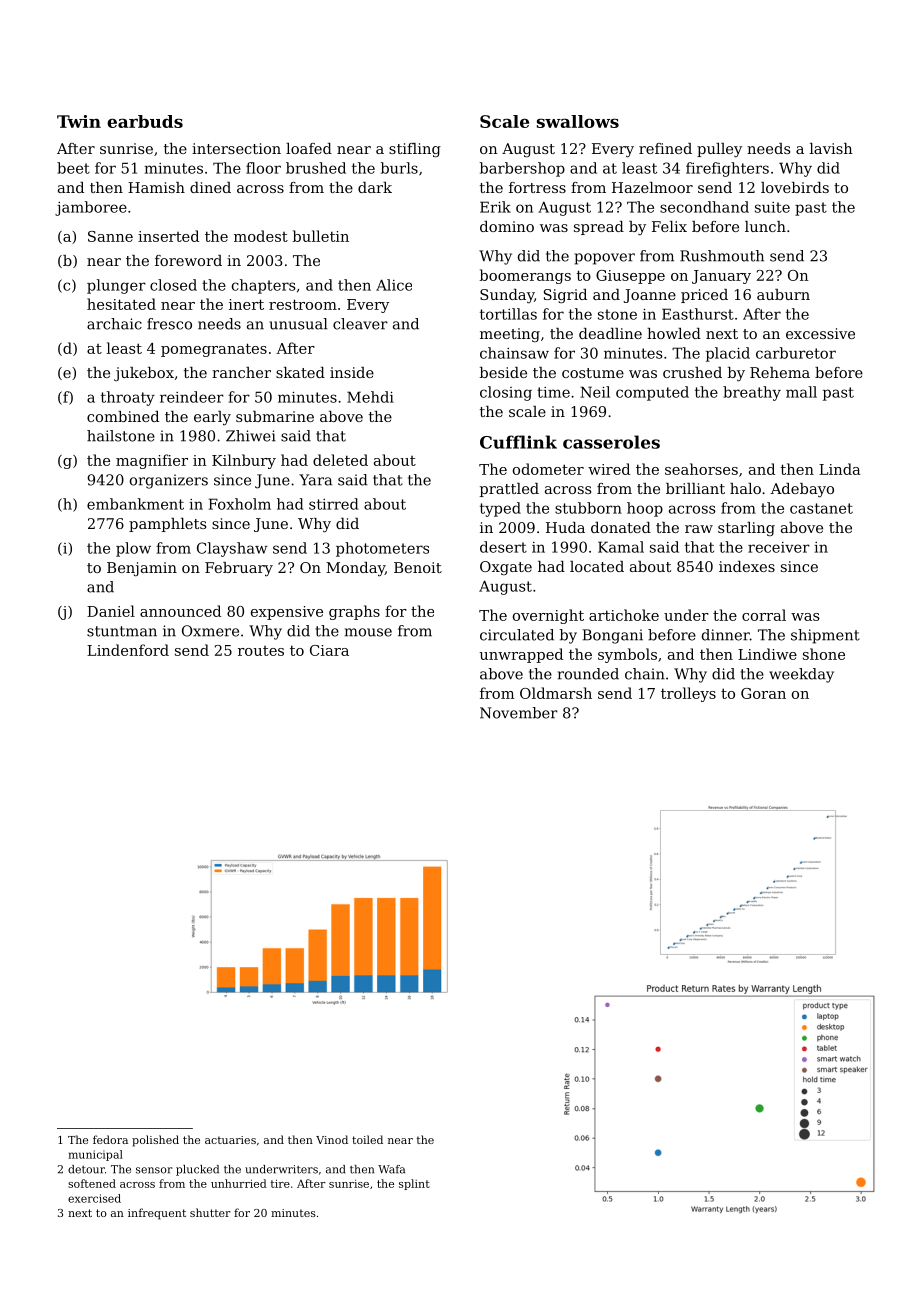 The image size is (924, 1308). I want to click on rounded, so click(588, 674).
